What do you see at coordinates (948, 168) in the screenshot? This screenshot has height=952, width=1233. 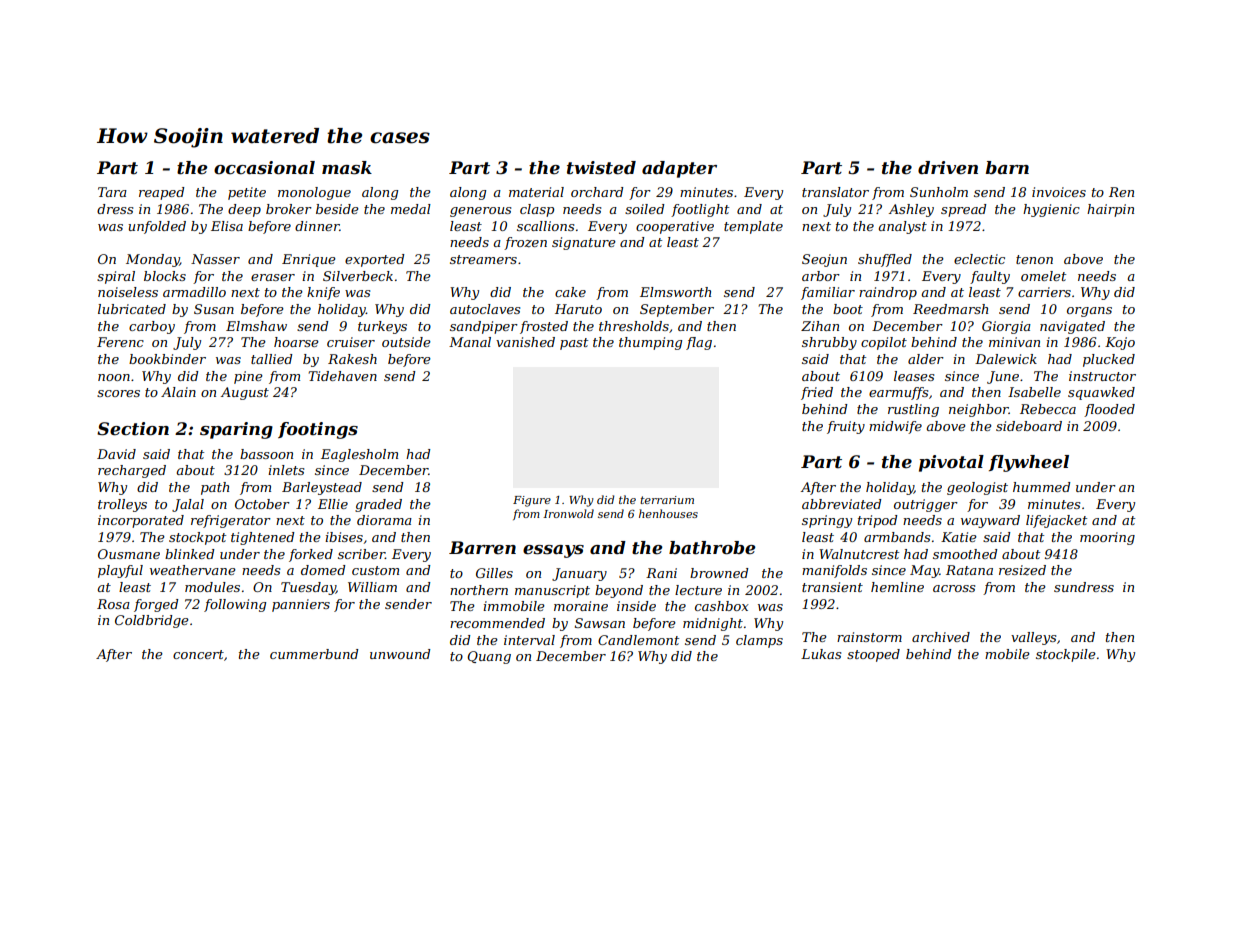 I see `driven` at bounding box center [948, 168].
